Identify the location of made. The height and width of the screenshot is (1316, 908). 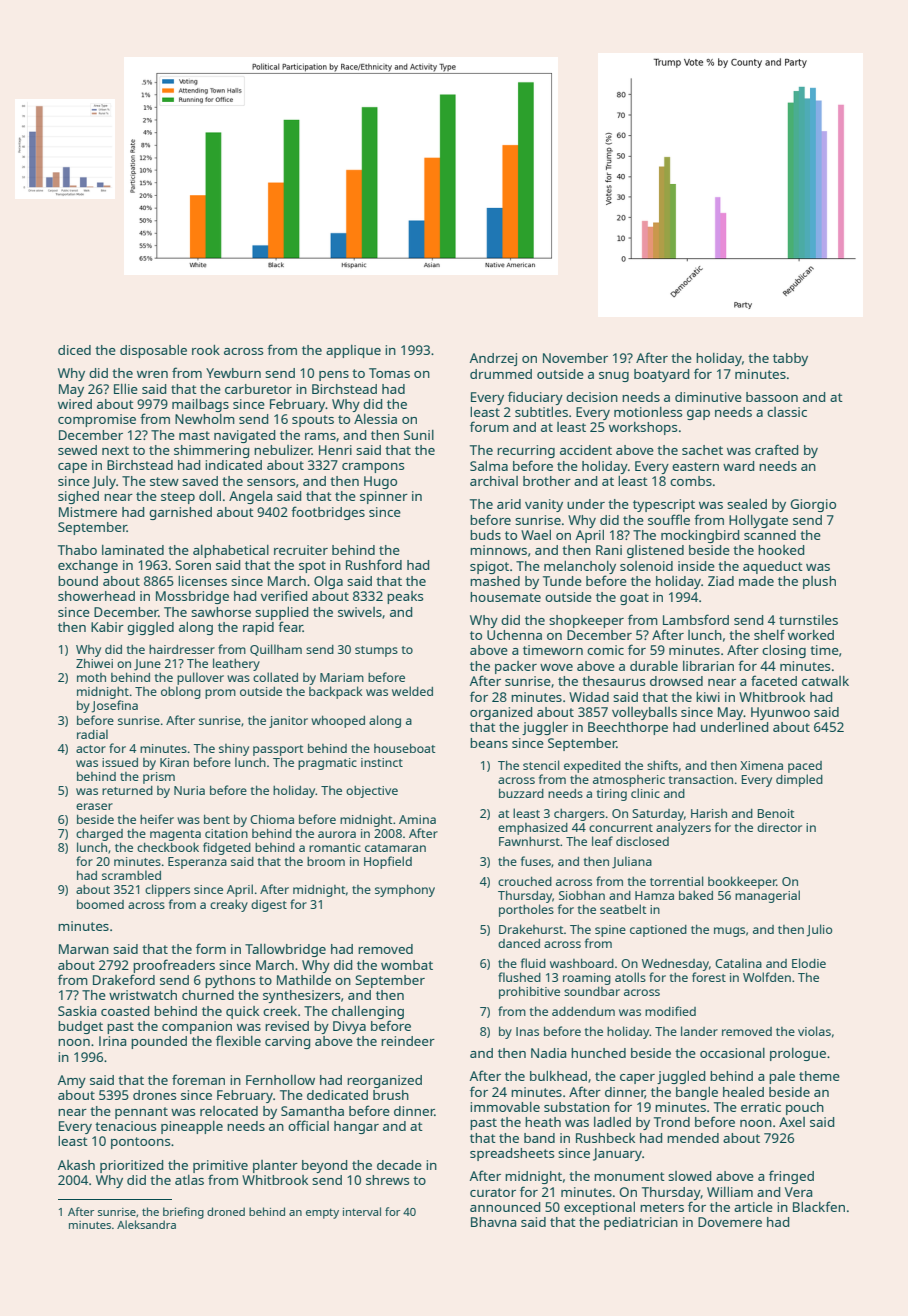
(756, 581).
